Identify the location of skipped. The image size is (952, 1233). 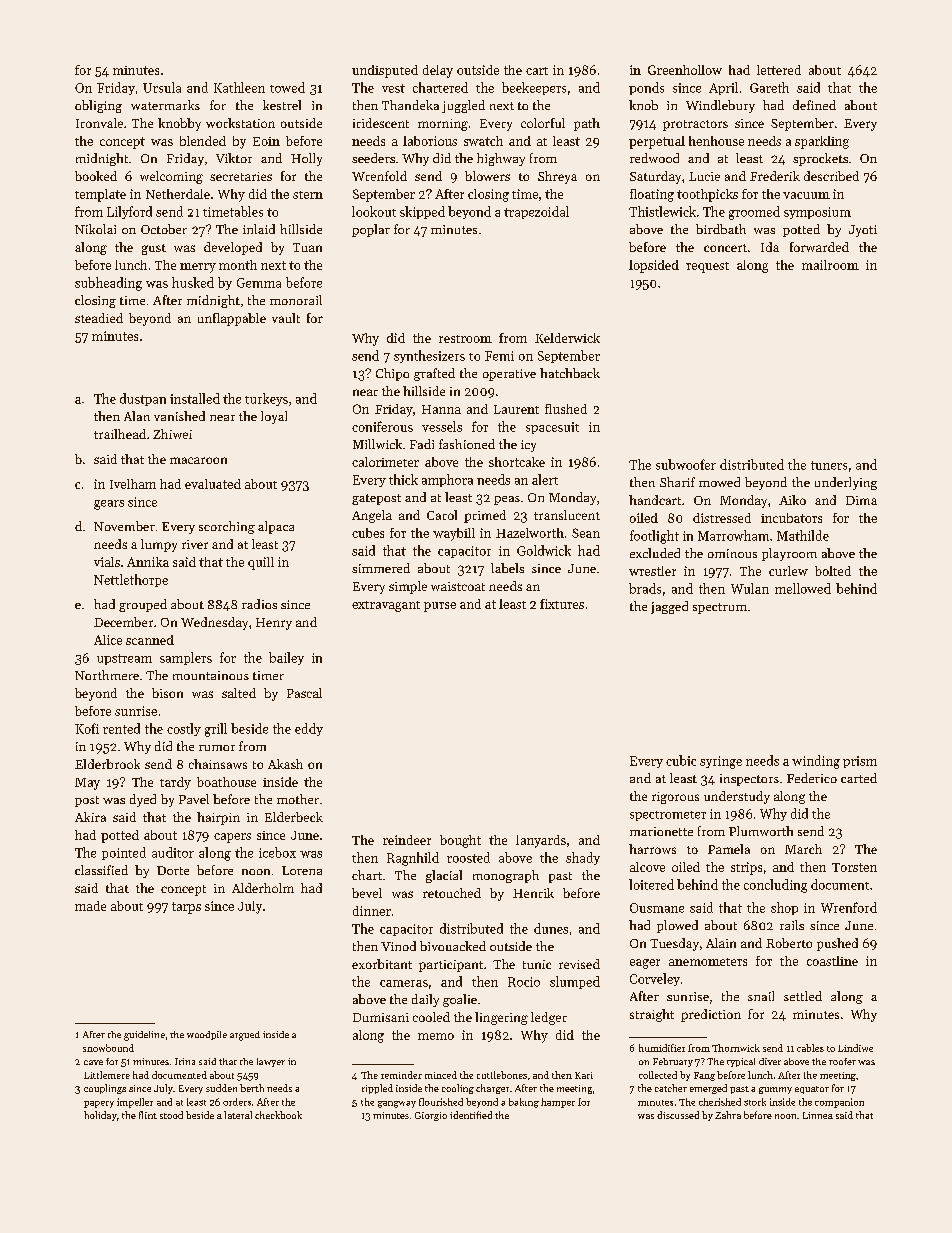
(422, 212).
